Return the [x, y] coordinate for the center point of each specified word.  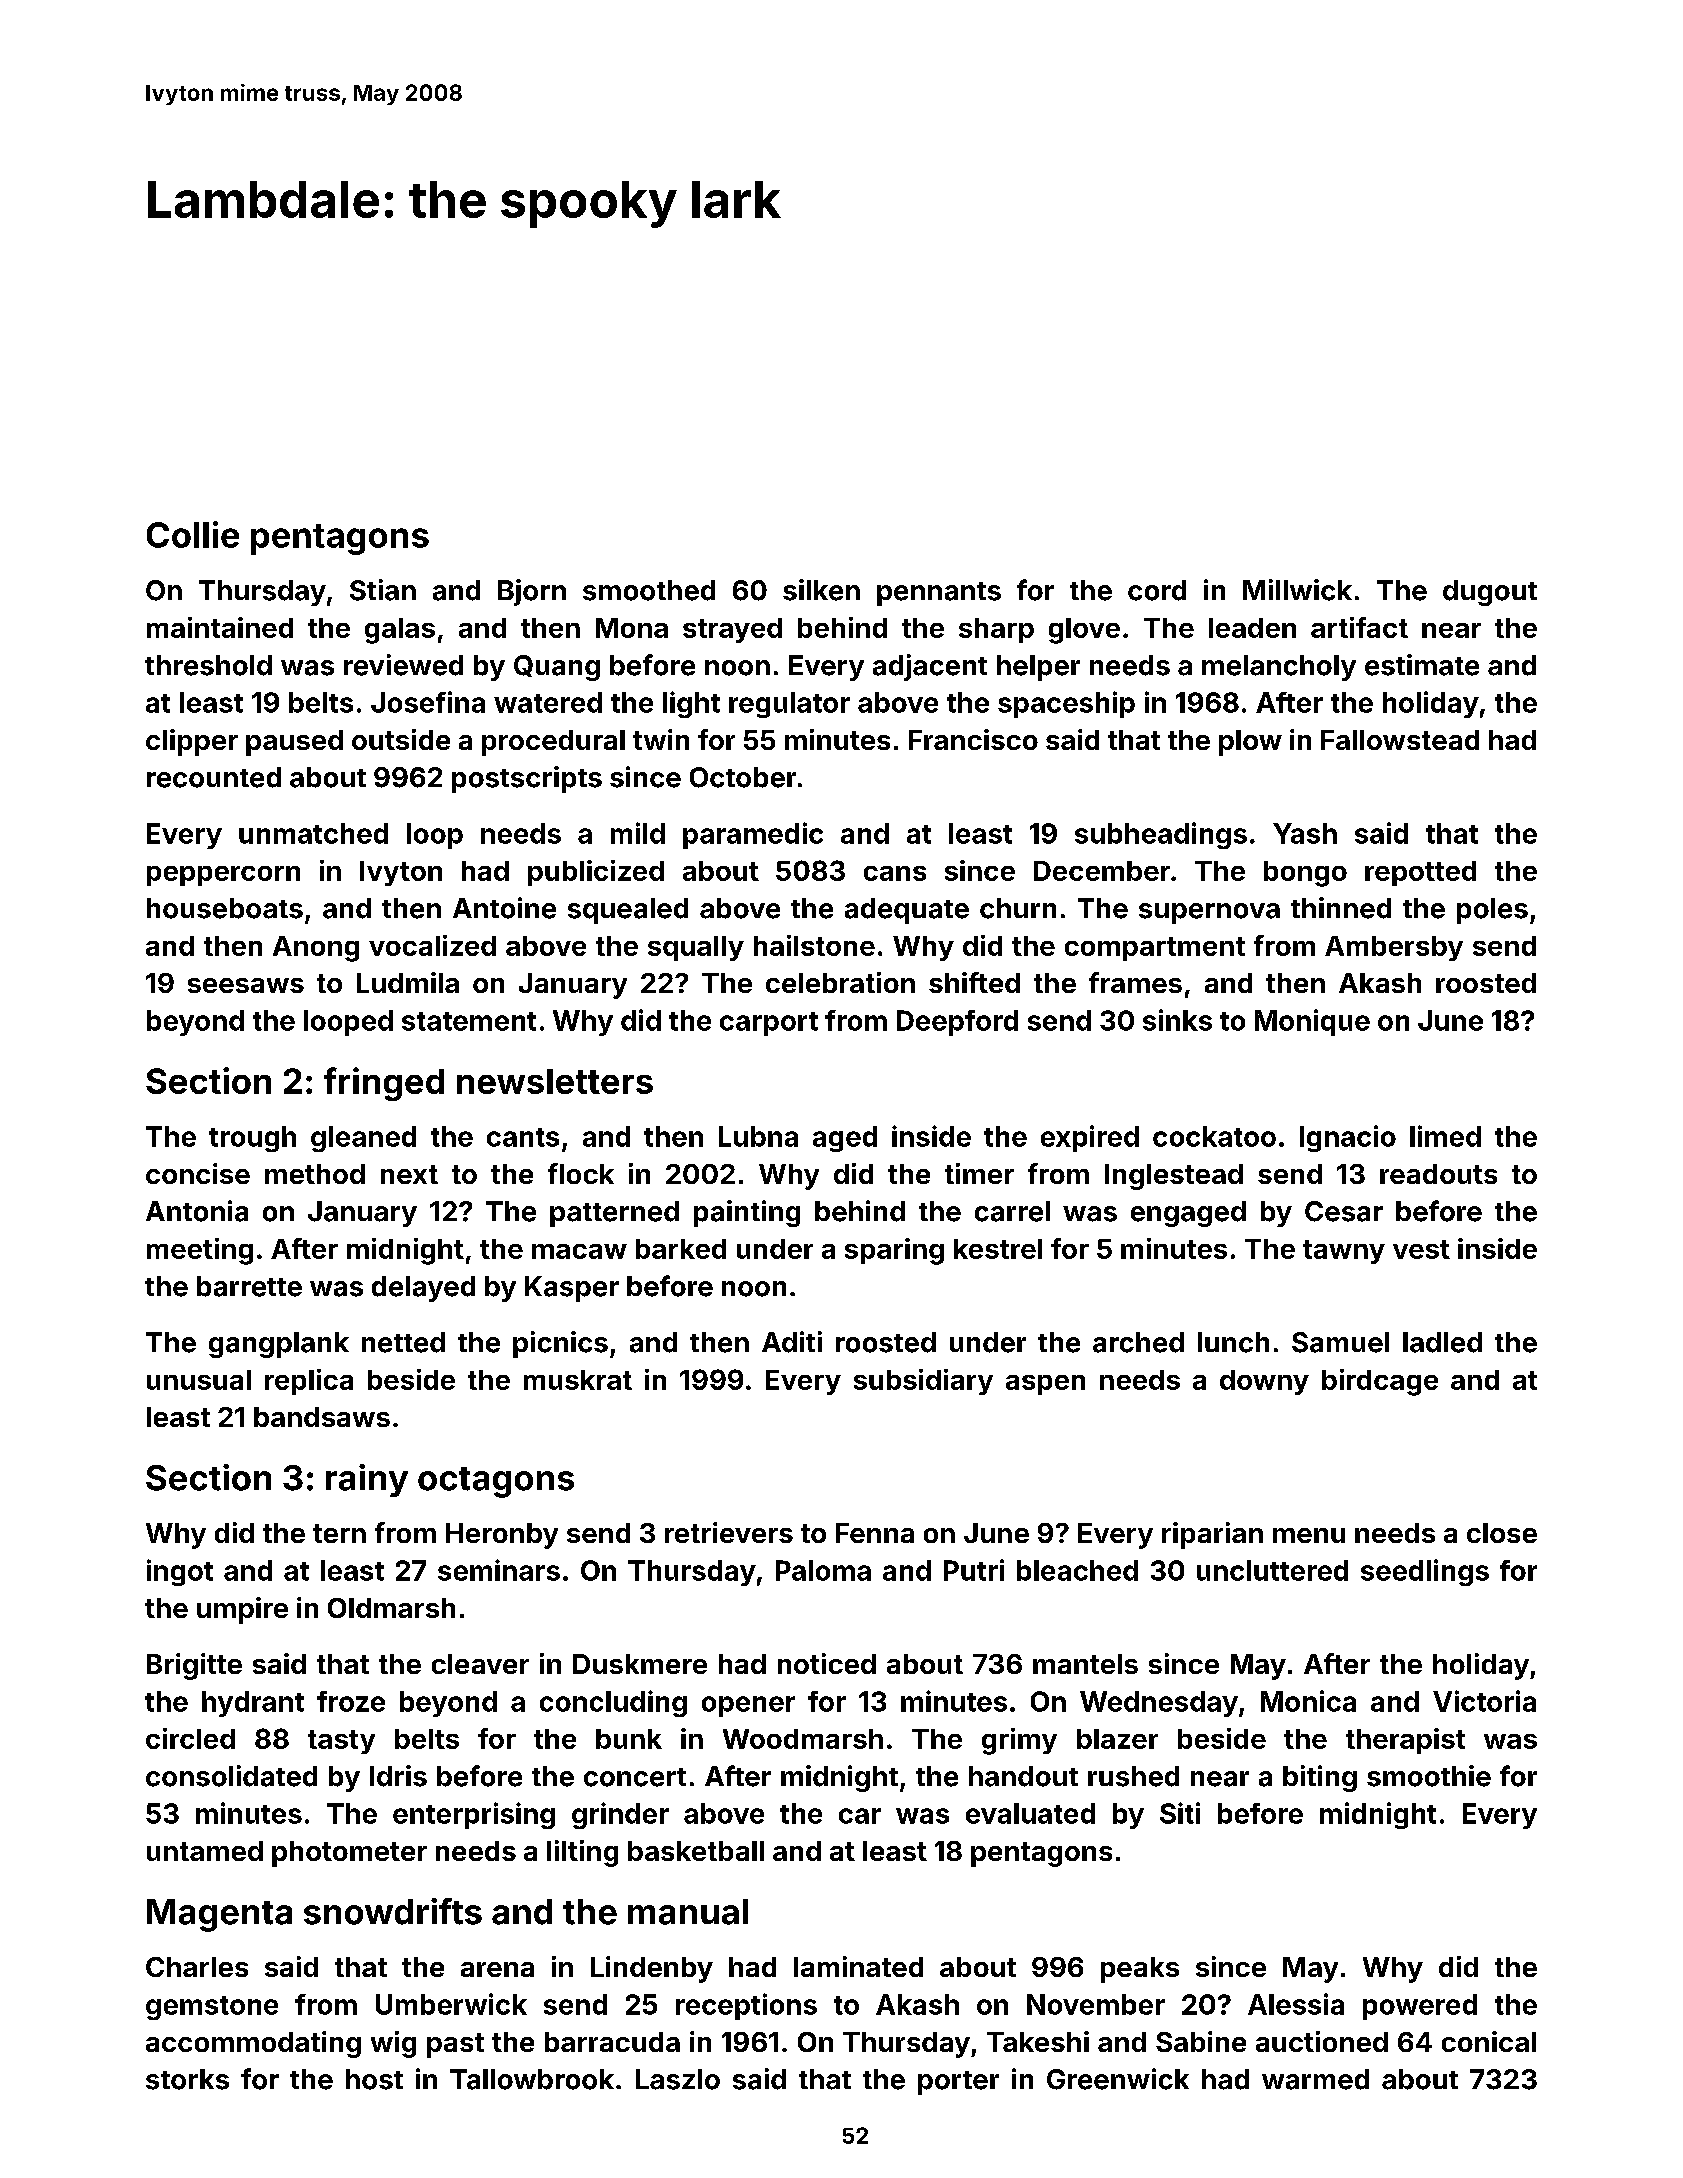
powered [1420, 2007]
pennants [939, 594]
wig [393, 2044]
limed [1445, 1136]
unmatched [313, 833]
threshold [208, 665]
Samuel [1340, 1342]
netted [403, 1342]
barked [681, 1249]
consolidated [231, 1776]
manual [688, 1912]
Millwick [1297, 590]
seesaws [246, 985]
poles [1492, 911]
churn [1018, 908]
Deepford [957, 1023]
